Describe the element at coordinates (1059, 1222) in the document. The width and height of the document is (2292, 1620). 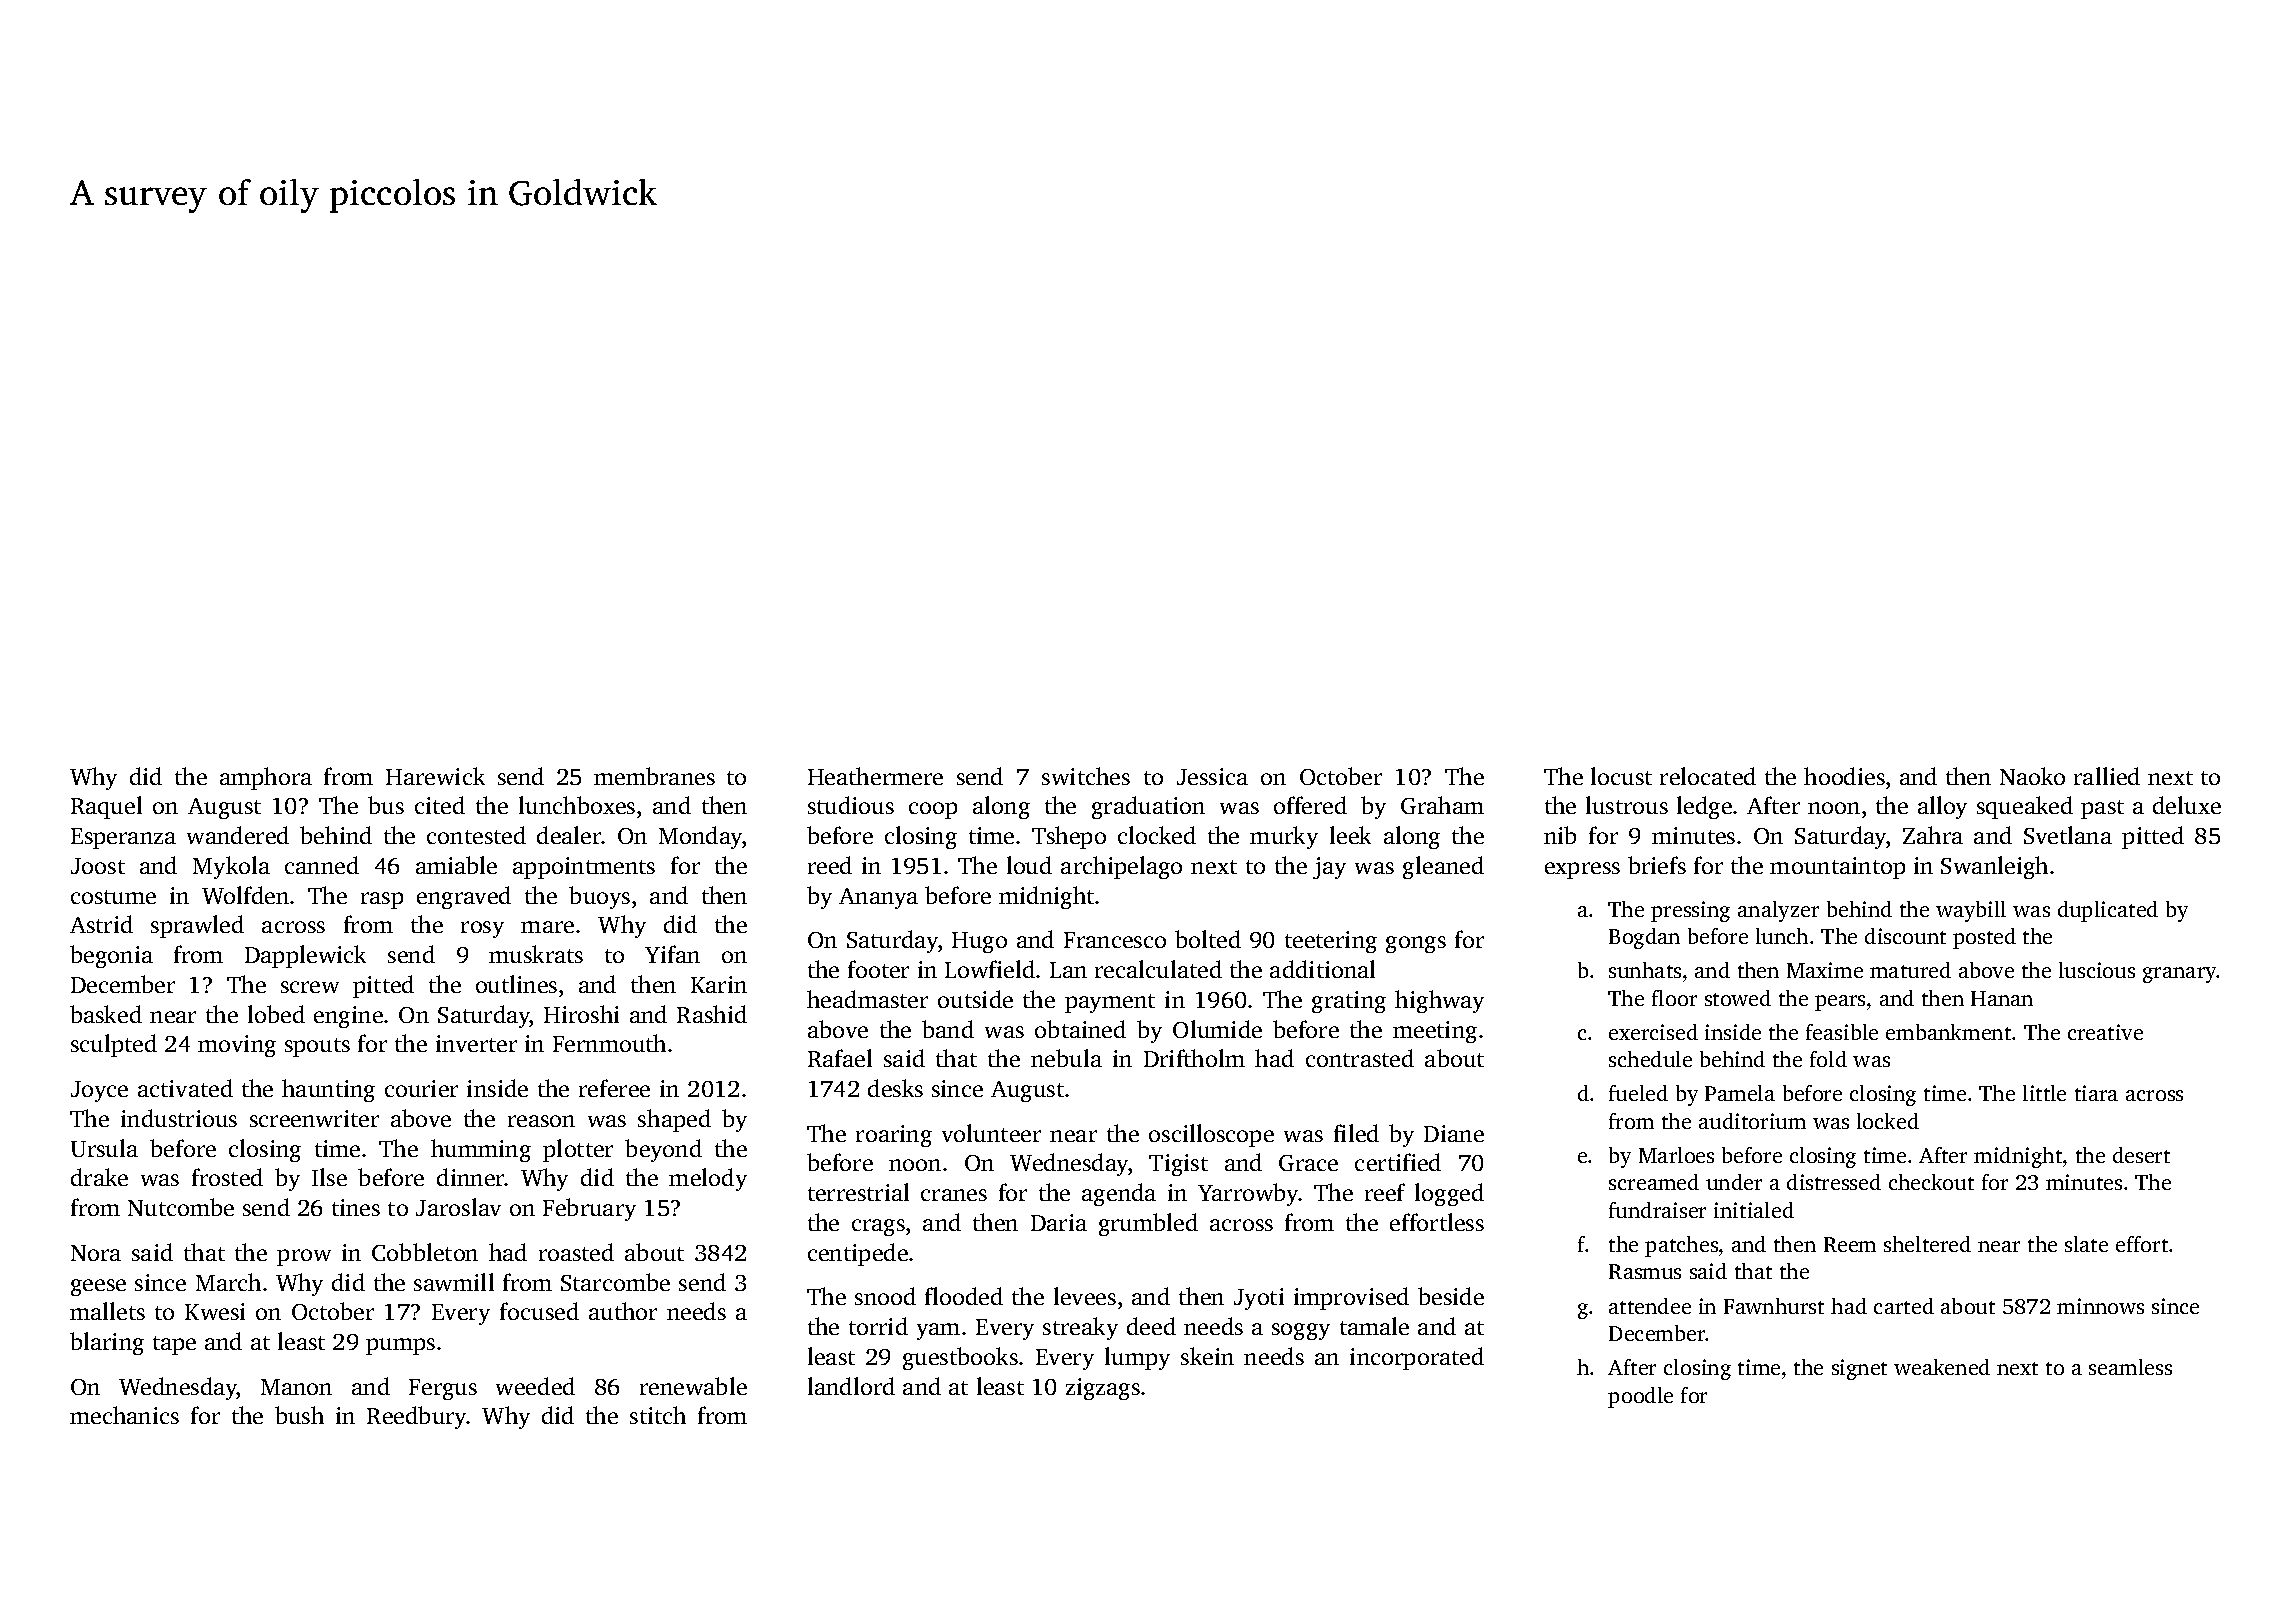
I see `Daria` at that location.
